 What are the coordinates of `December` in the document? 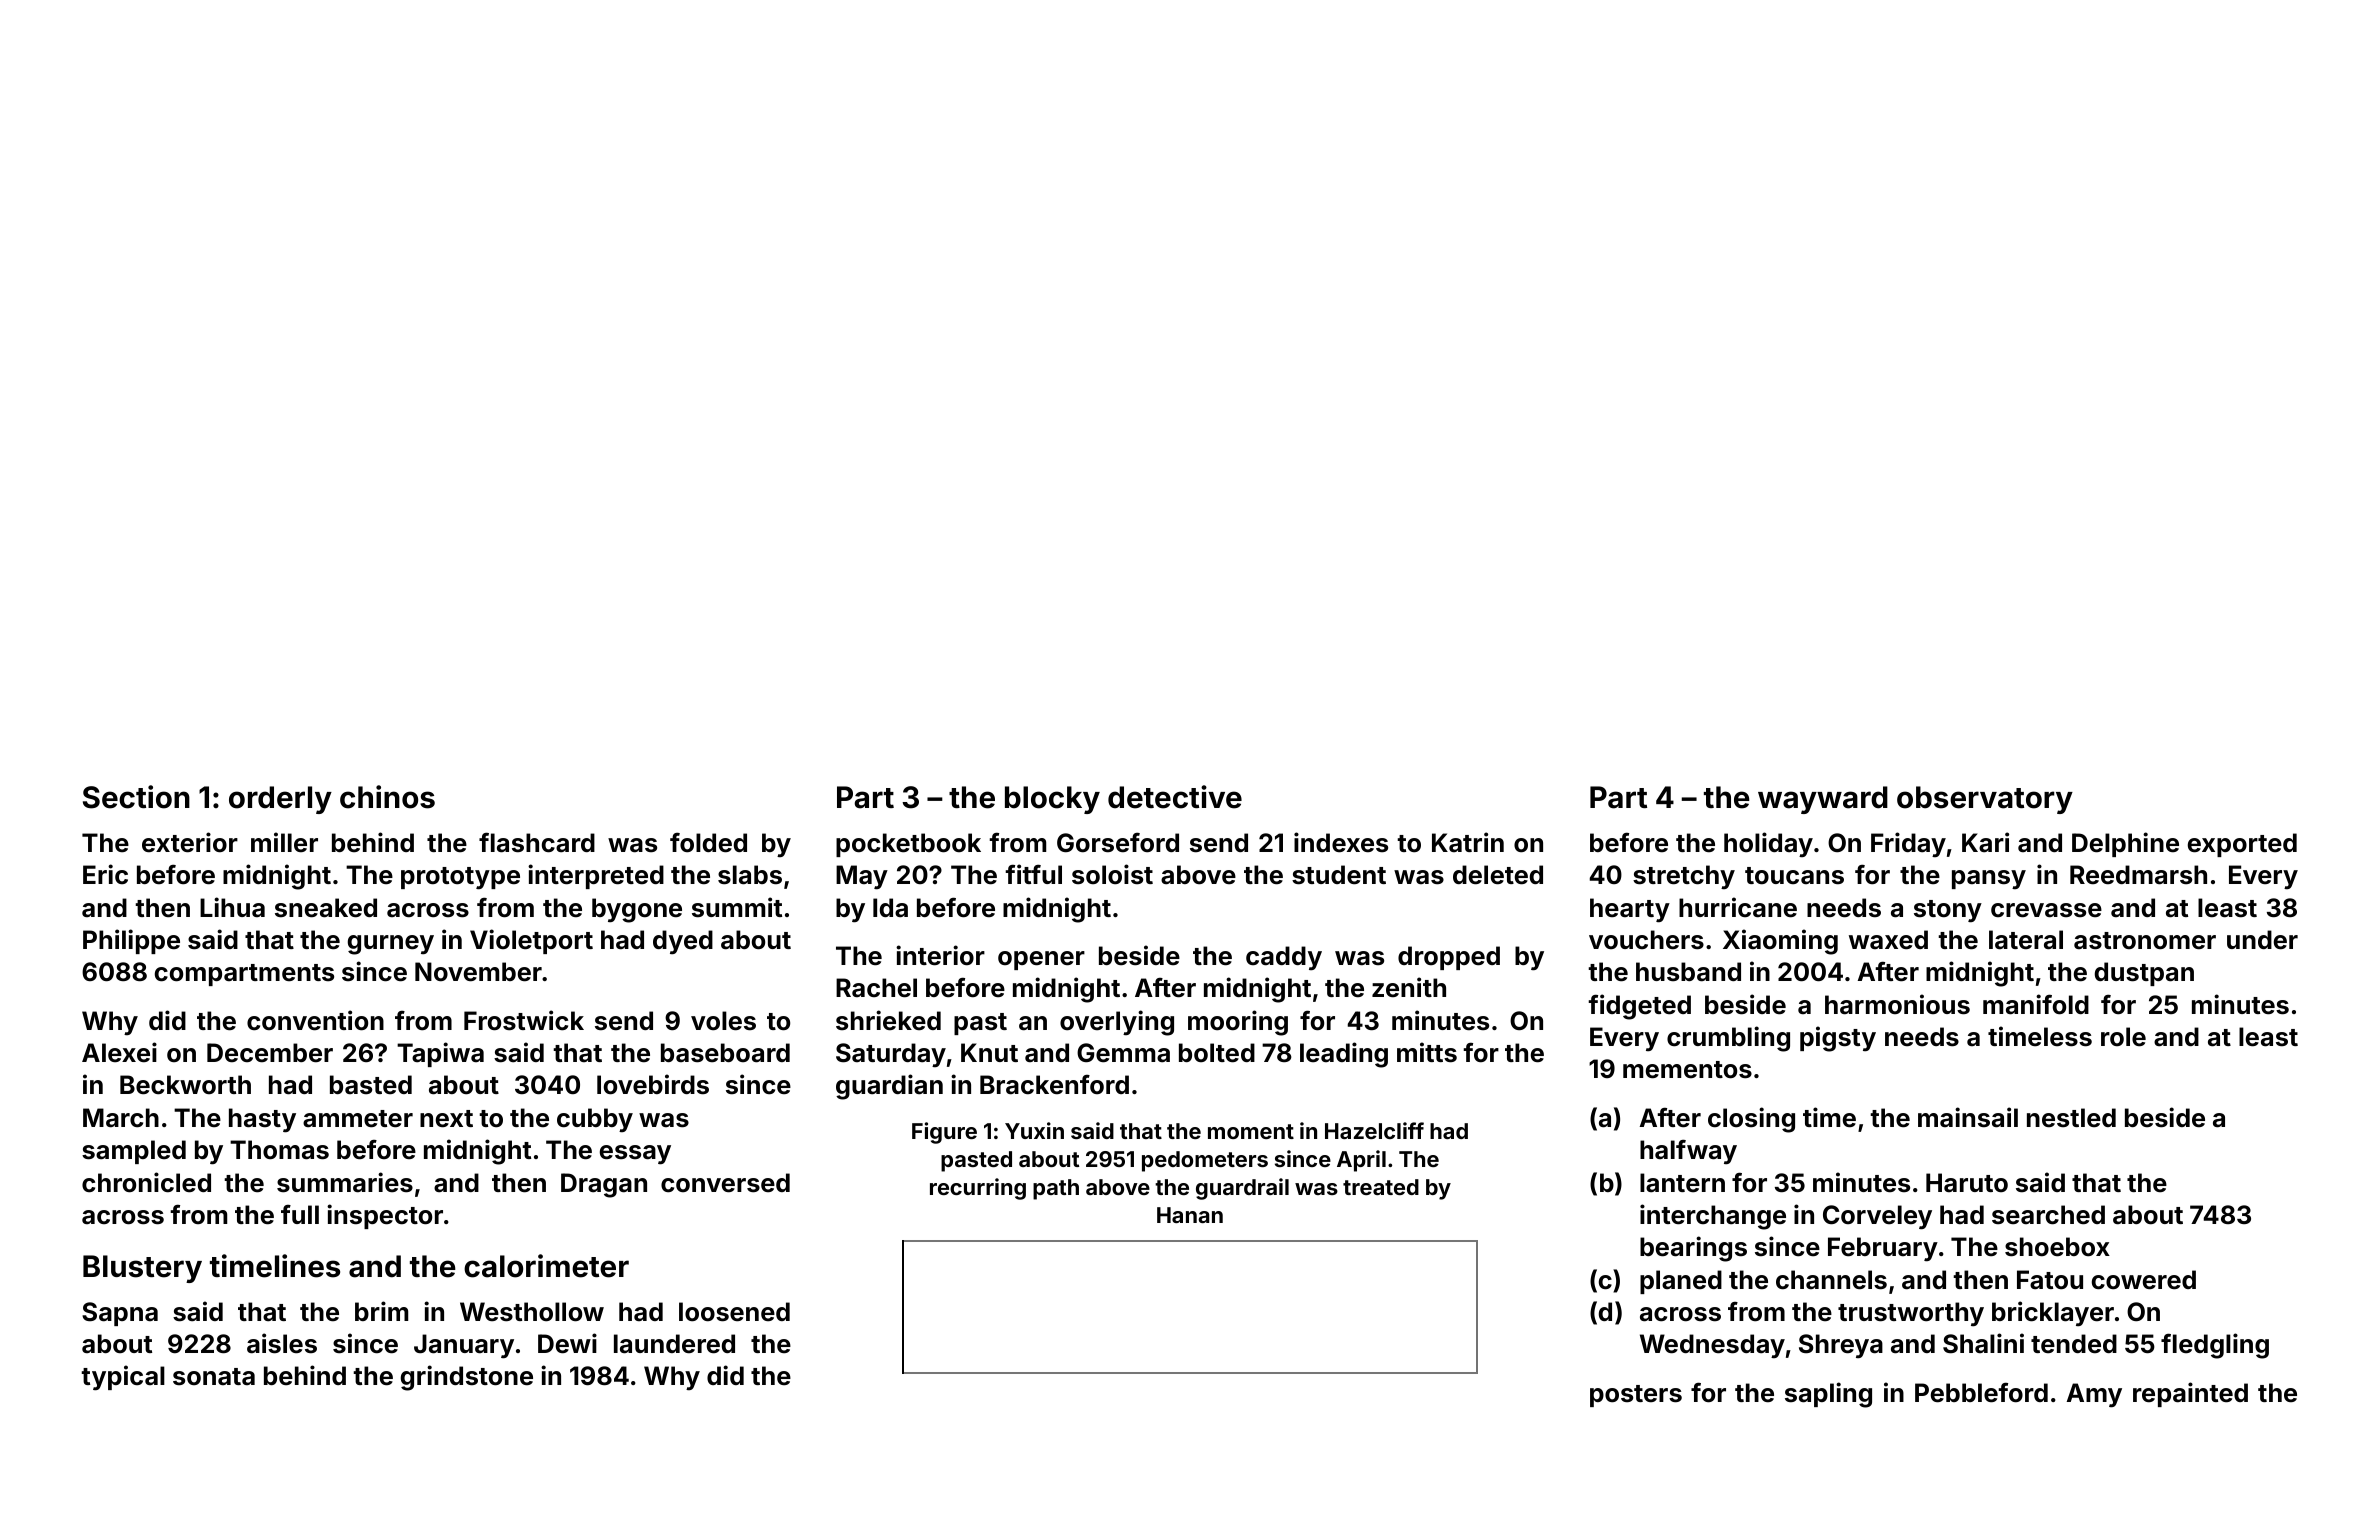 It's located at (270, 1053).
